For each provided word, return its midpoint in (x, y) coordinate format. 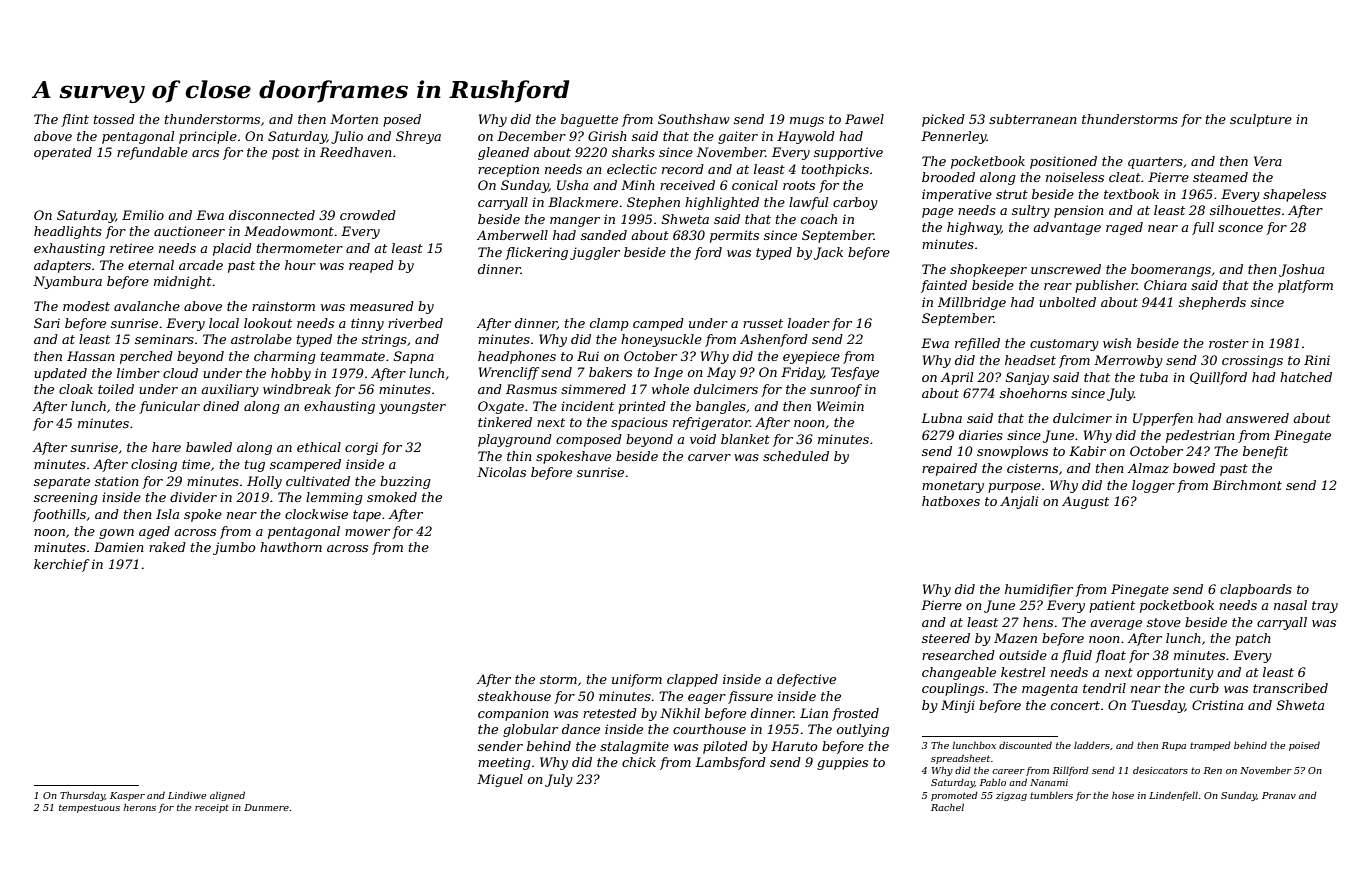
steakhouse (514, 696)
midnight (183, 282)
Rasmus (531, 389)
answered (1257, 418)
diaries (981, 435)
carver (709, 457)
